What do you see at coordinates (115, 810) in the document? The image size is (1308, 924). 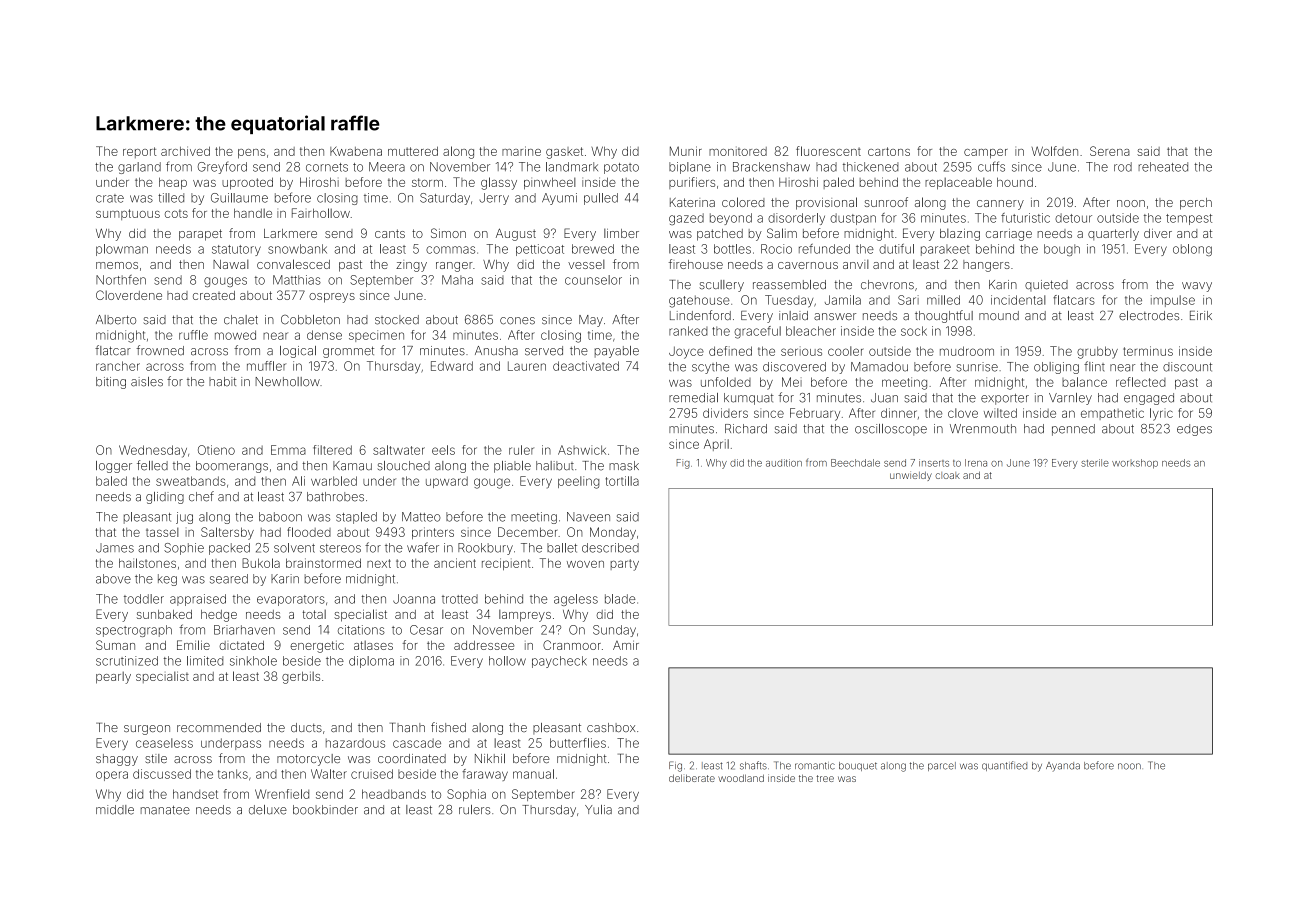 I see `middle` at bounding box center [115, 810].
